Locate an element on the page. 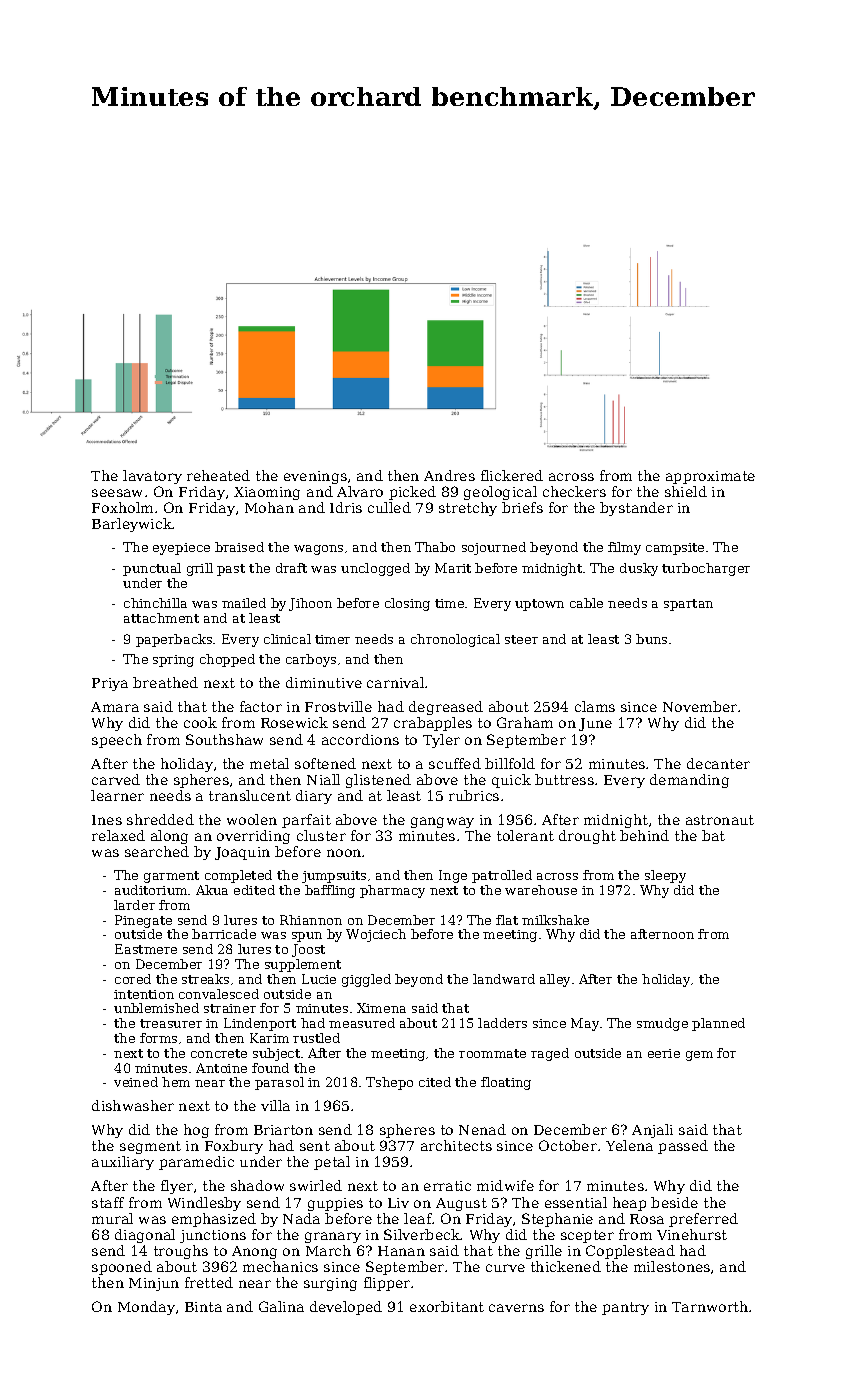  flat is located at coordinates (507, 920).
